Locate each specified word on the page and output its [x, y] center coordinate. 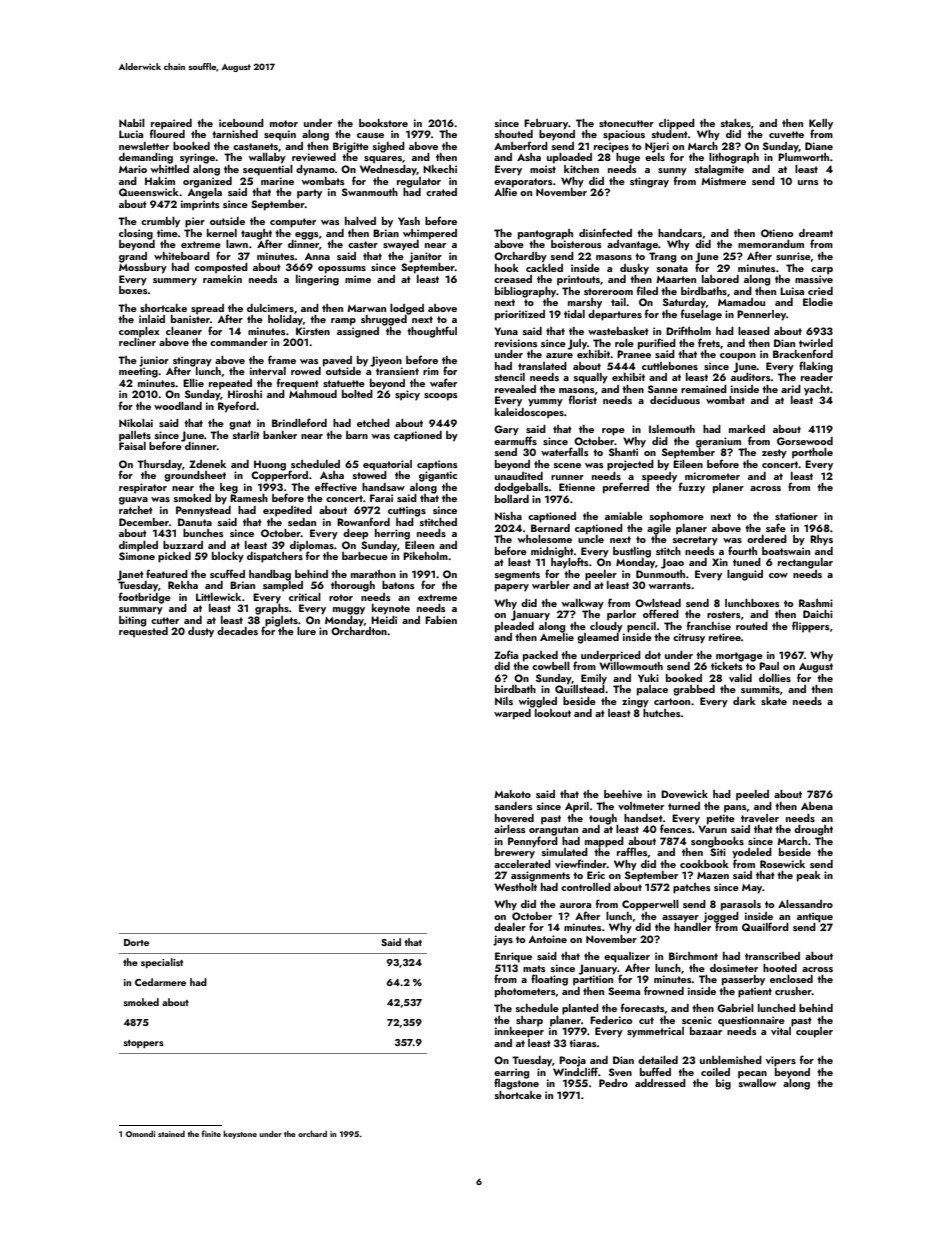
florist [583, 399]
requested [143, 632]
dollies [775, 678]
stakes [736, 123]
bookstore [383, 123]
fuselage [701, 315]
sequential [268, 170]
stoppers [143, 1044]
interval [268, 371]
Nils [504, 701]
